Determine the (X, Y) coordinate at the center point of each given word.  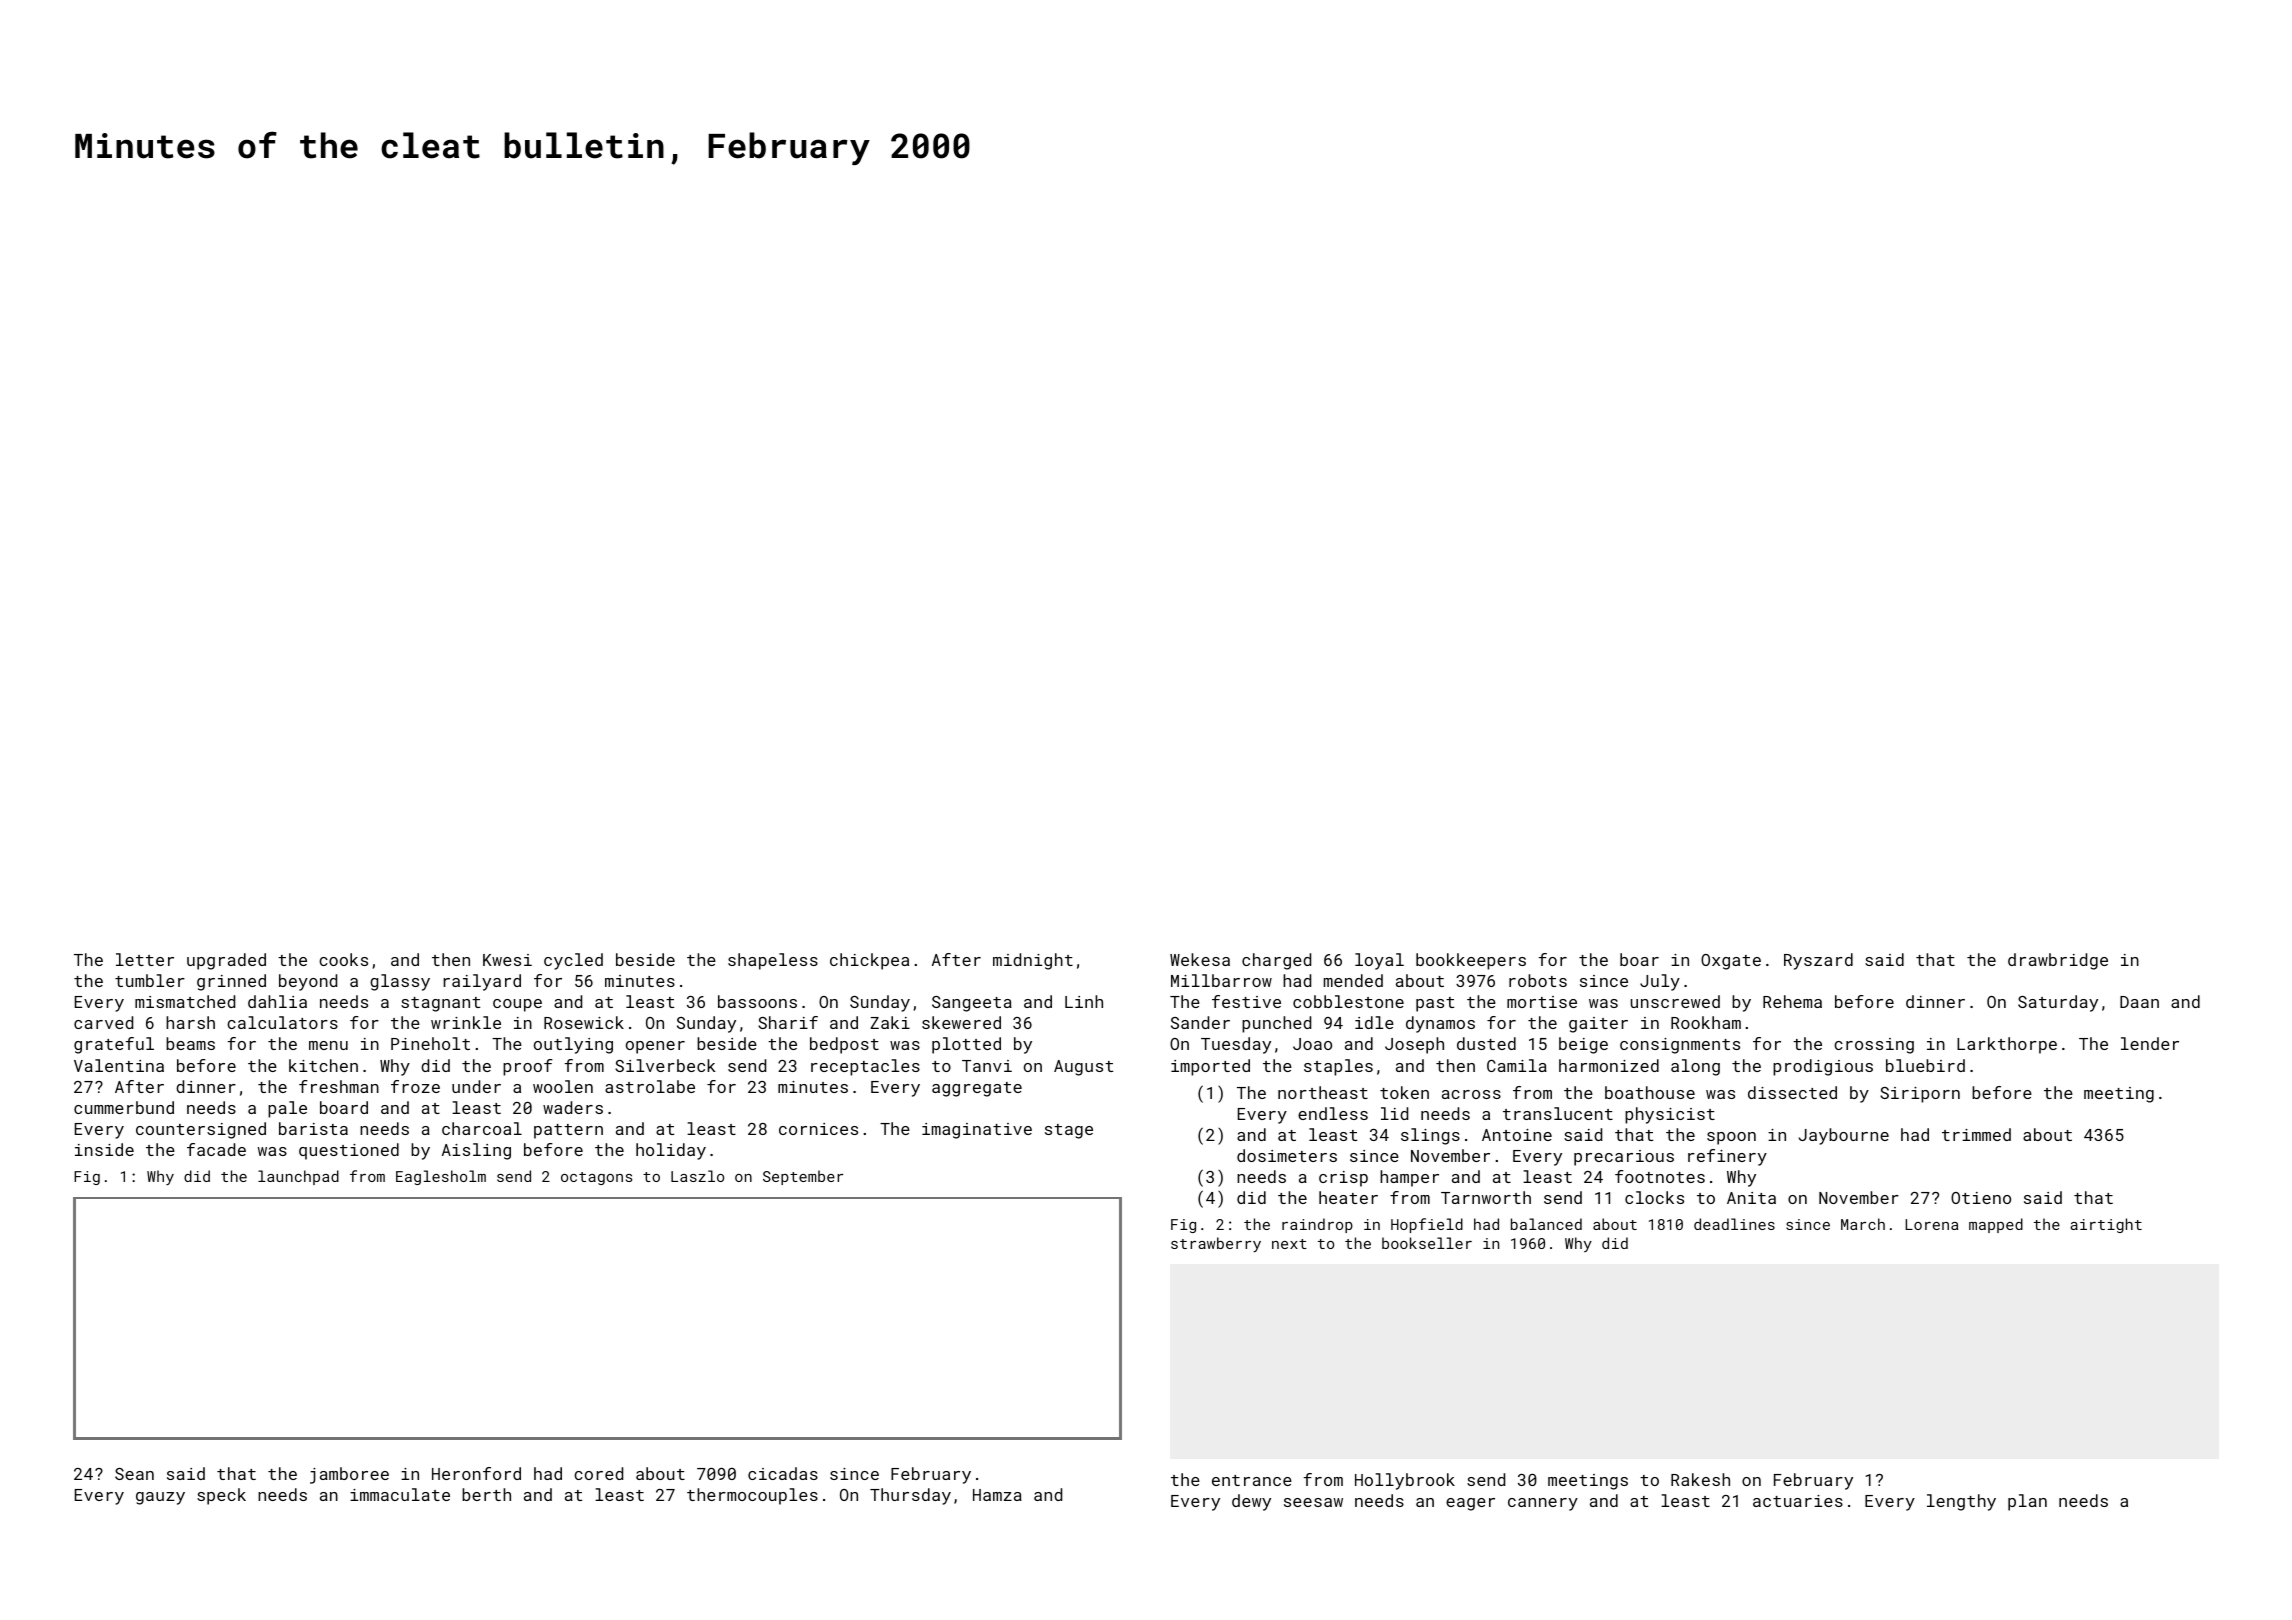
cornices (818, 1129)
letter (145, 959)
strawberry (1216, 1244)
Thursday (910, 1496)
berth (486, 1494)
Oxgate (1731, 962)
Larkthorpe (2007, 1045)
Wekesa (1200, 959)
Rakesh (1700, 1479)
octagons (596, 1178)
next (1289, 1244)
